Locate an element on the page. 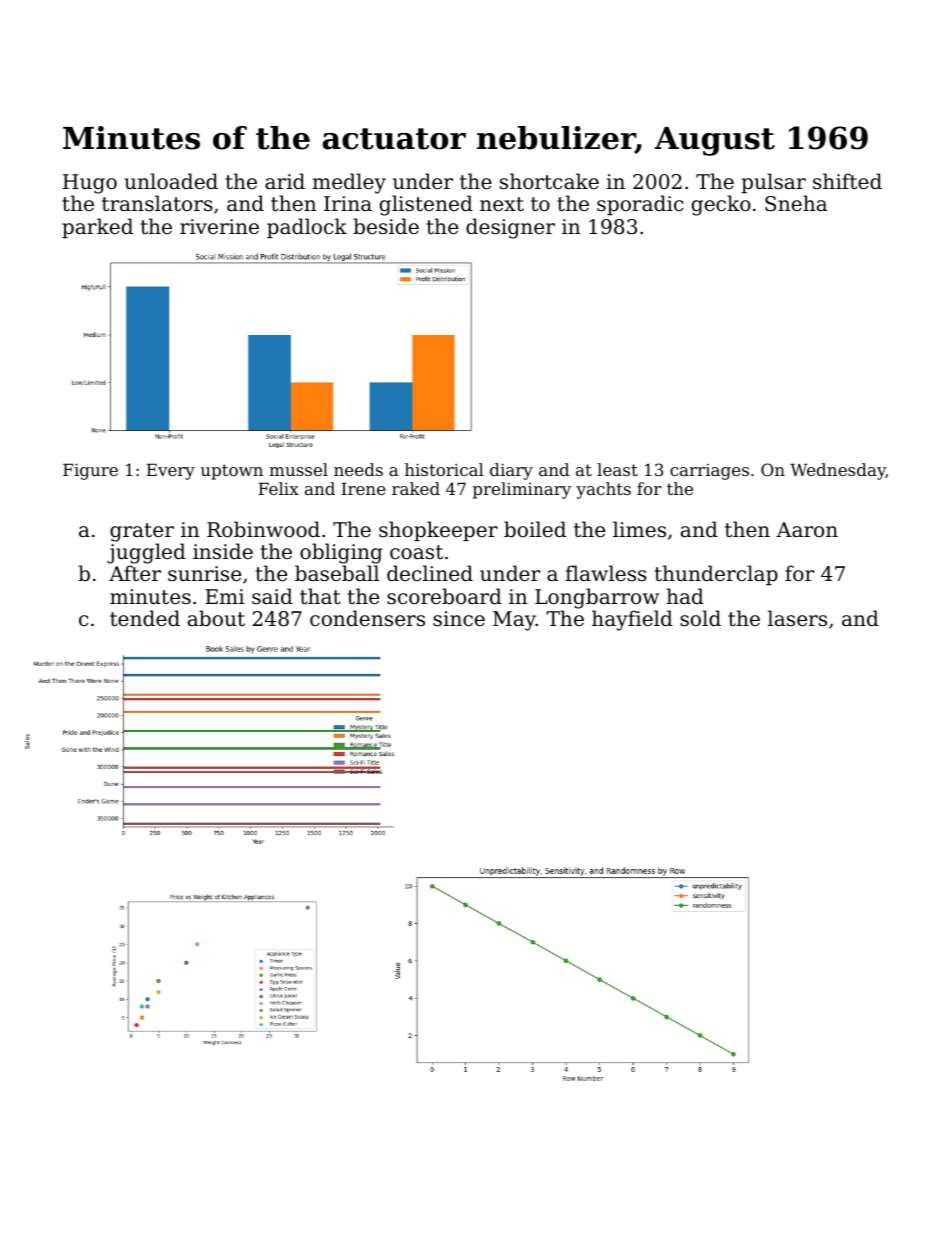  riverine is located at coordinates (219, 226).
